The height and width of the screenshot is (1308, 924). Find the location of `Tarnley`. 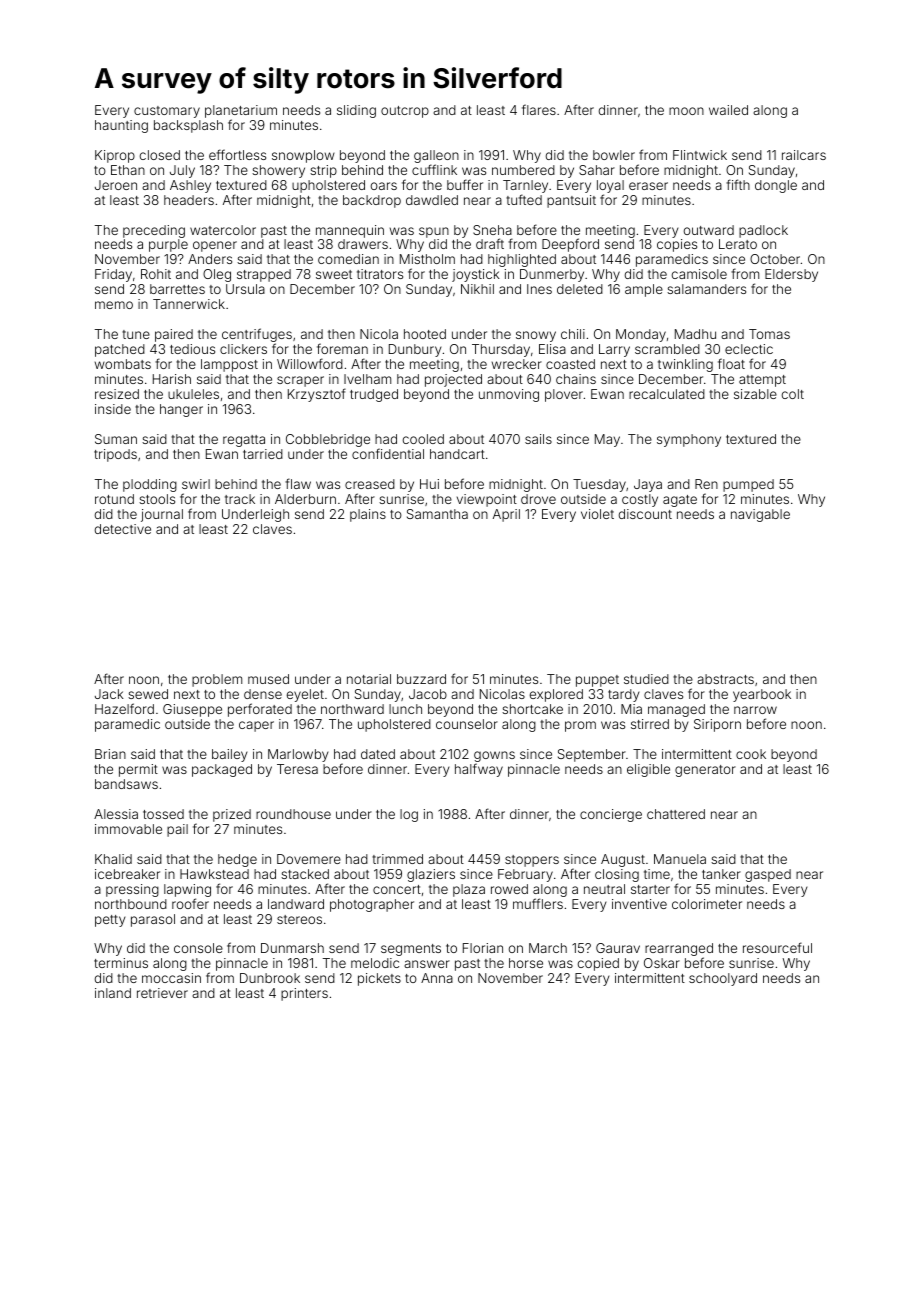

Tarnley is located at coordinates (525, 186).
